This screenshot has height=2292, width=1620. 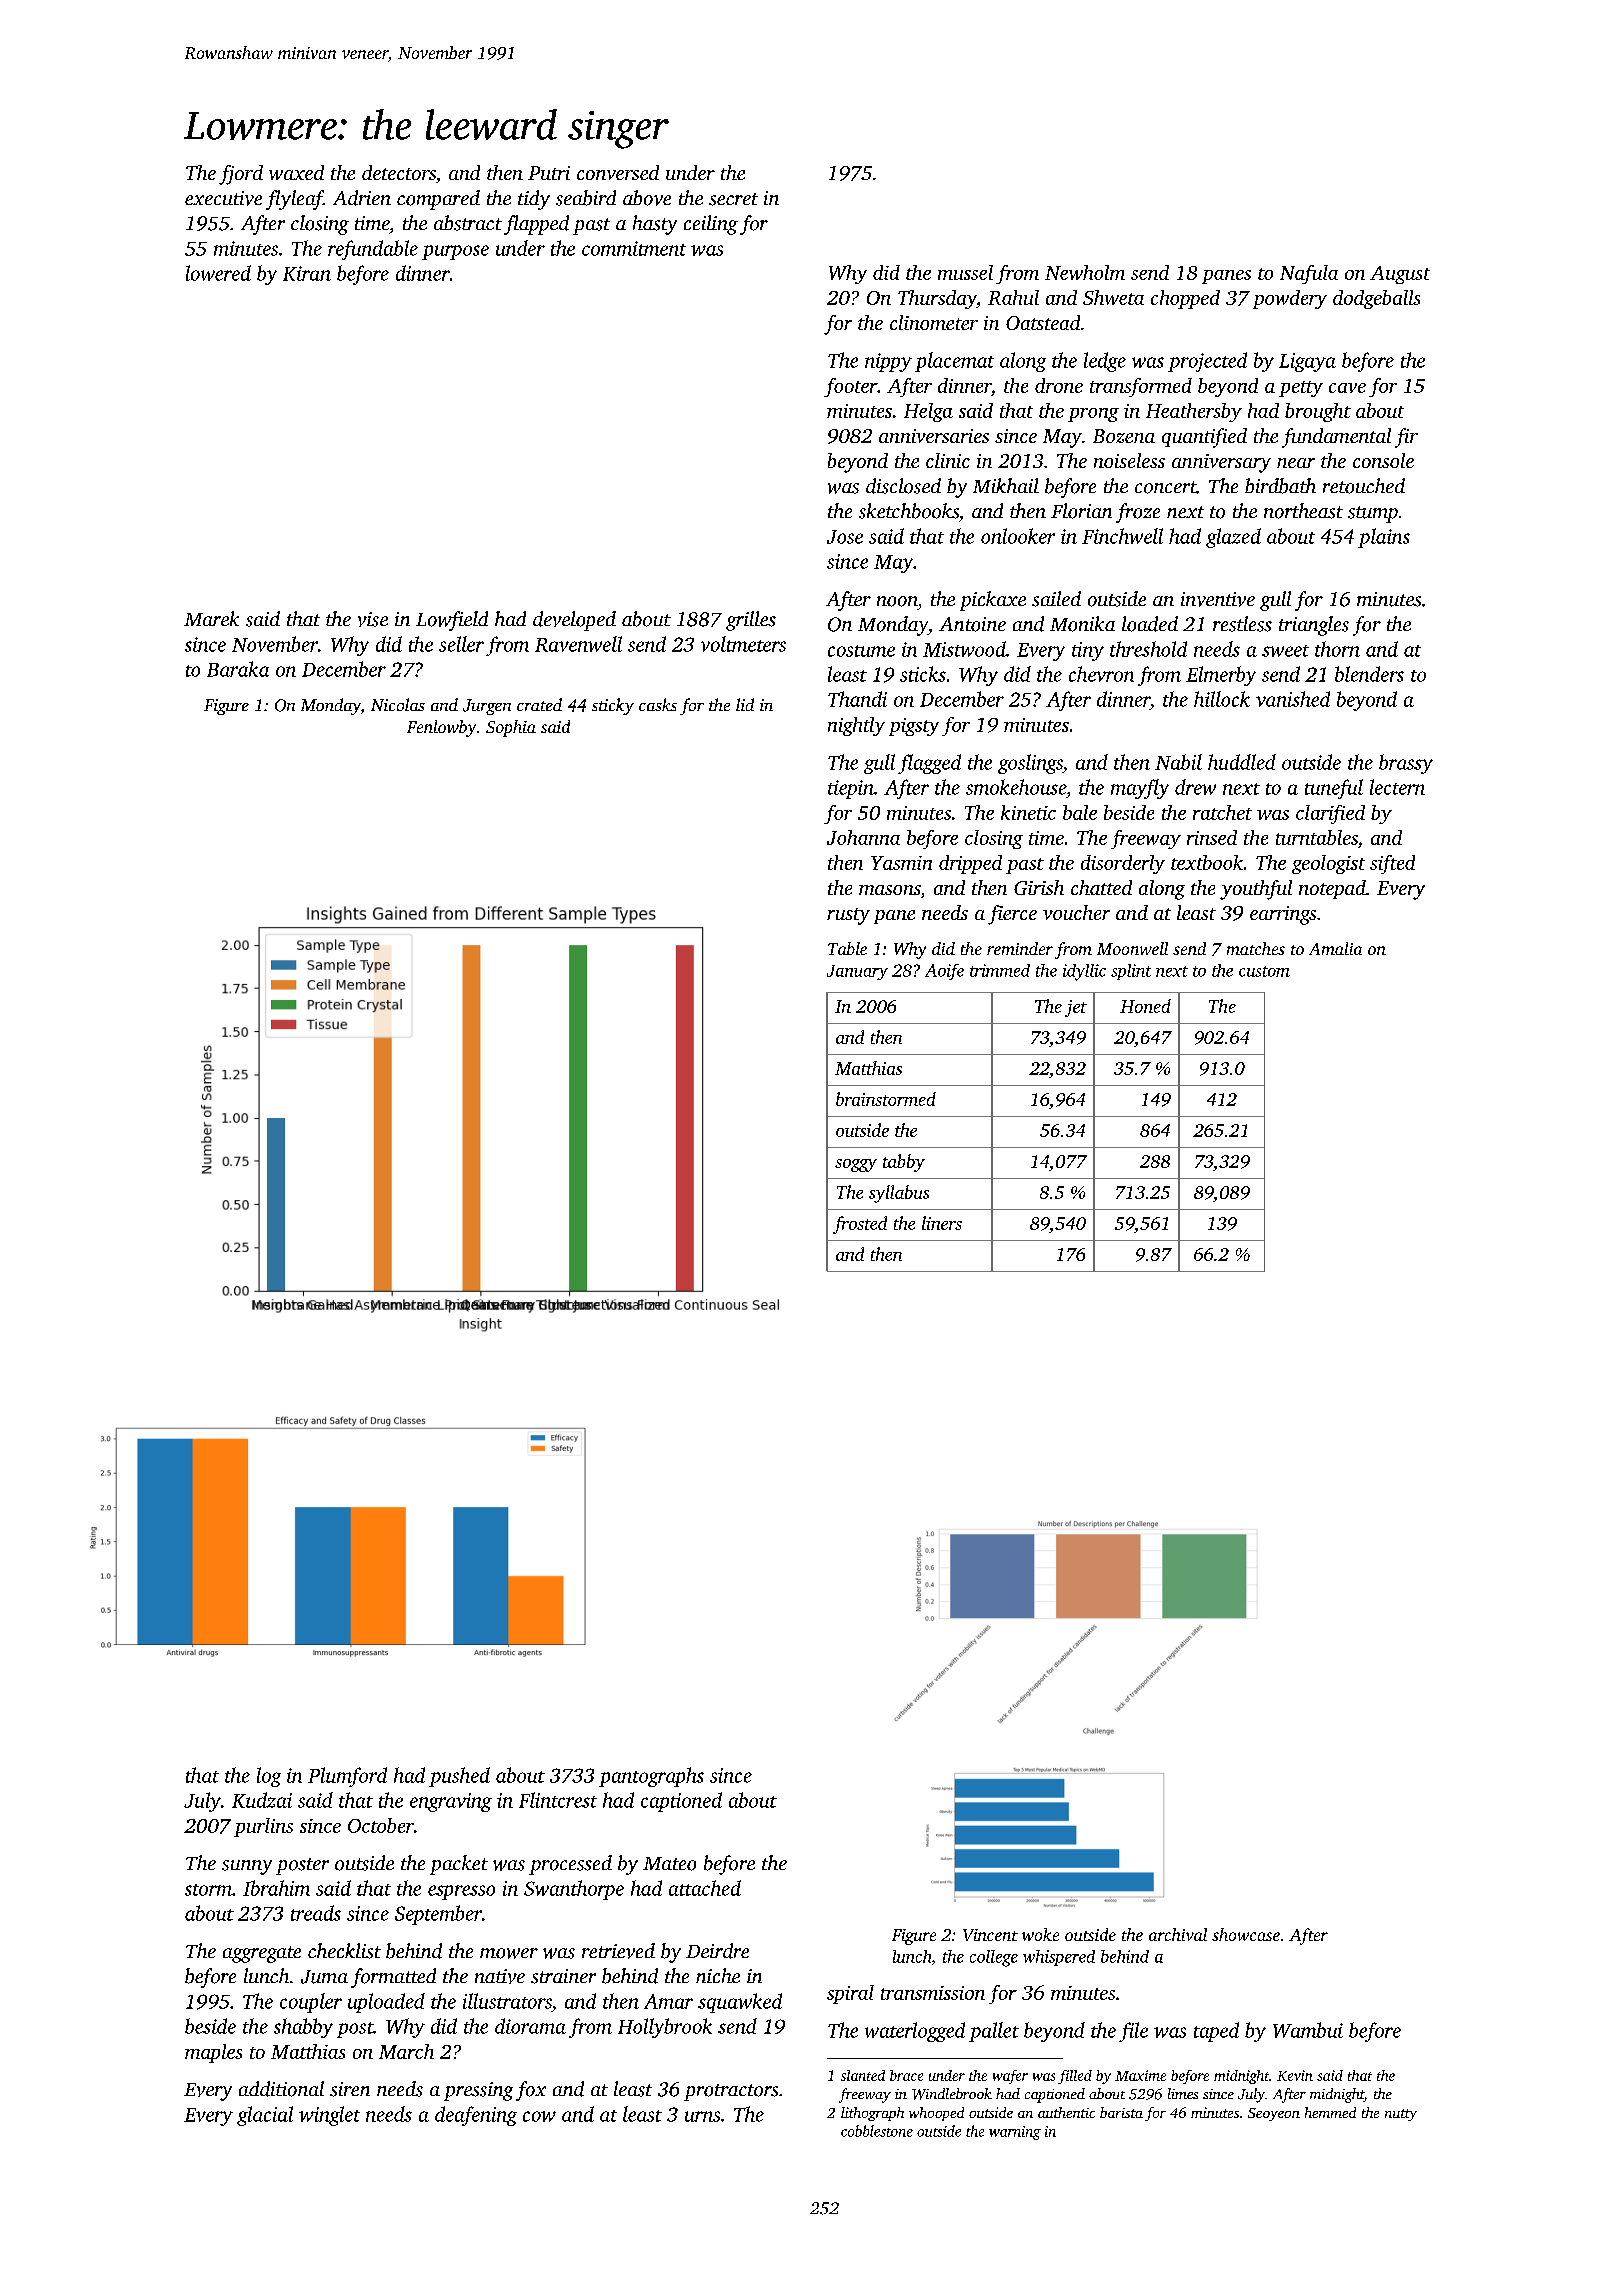 I want to click on frosted, so click(x=860, y=1225).
